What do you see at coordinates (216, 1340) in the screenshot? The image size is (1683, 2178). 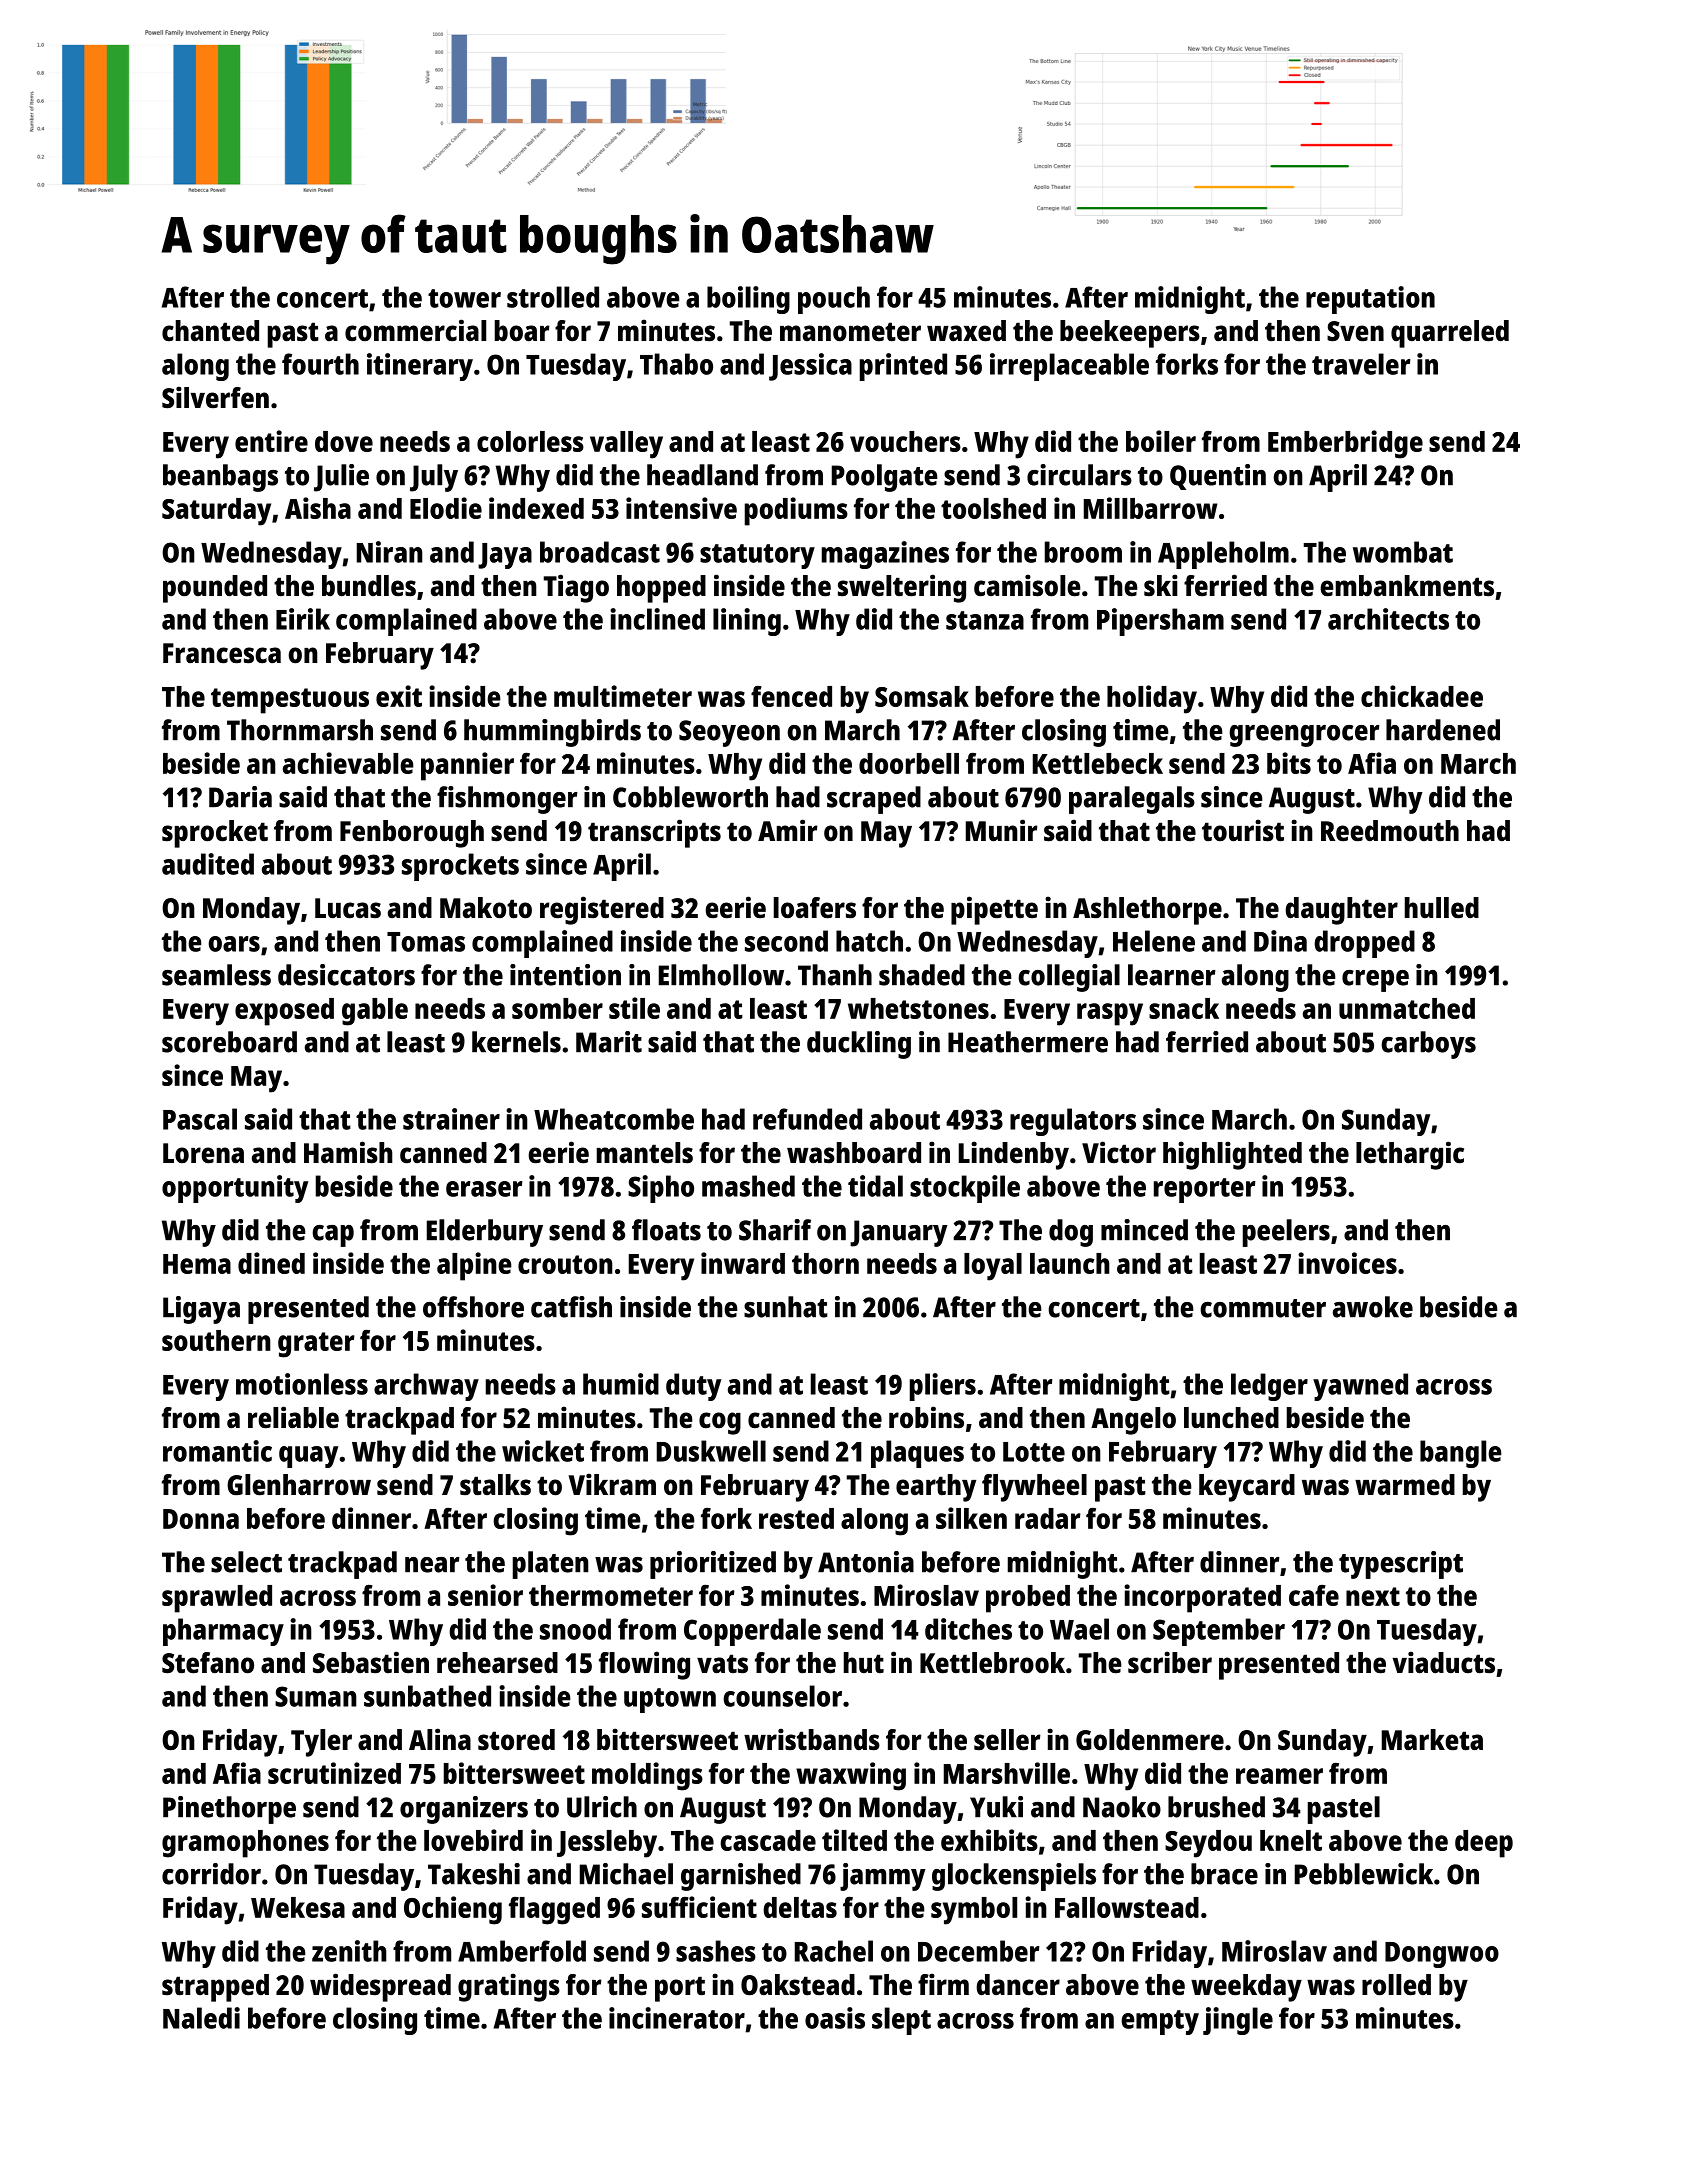 I see `southern` at bounding box center [216, 1340].
